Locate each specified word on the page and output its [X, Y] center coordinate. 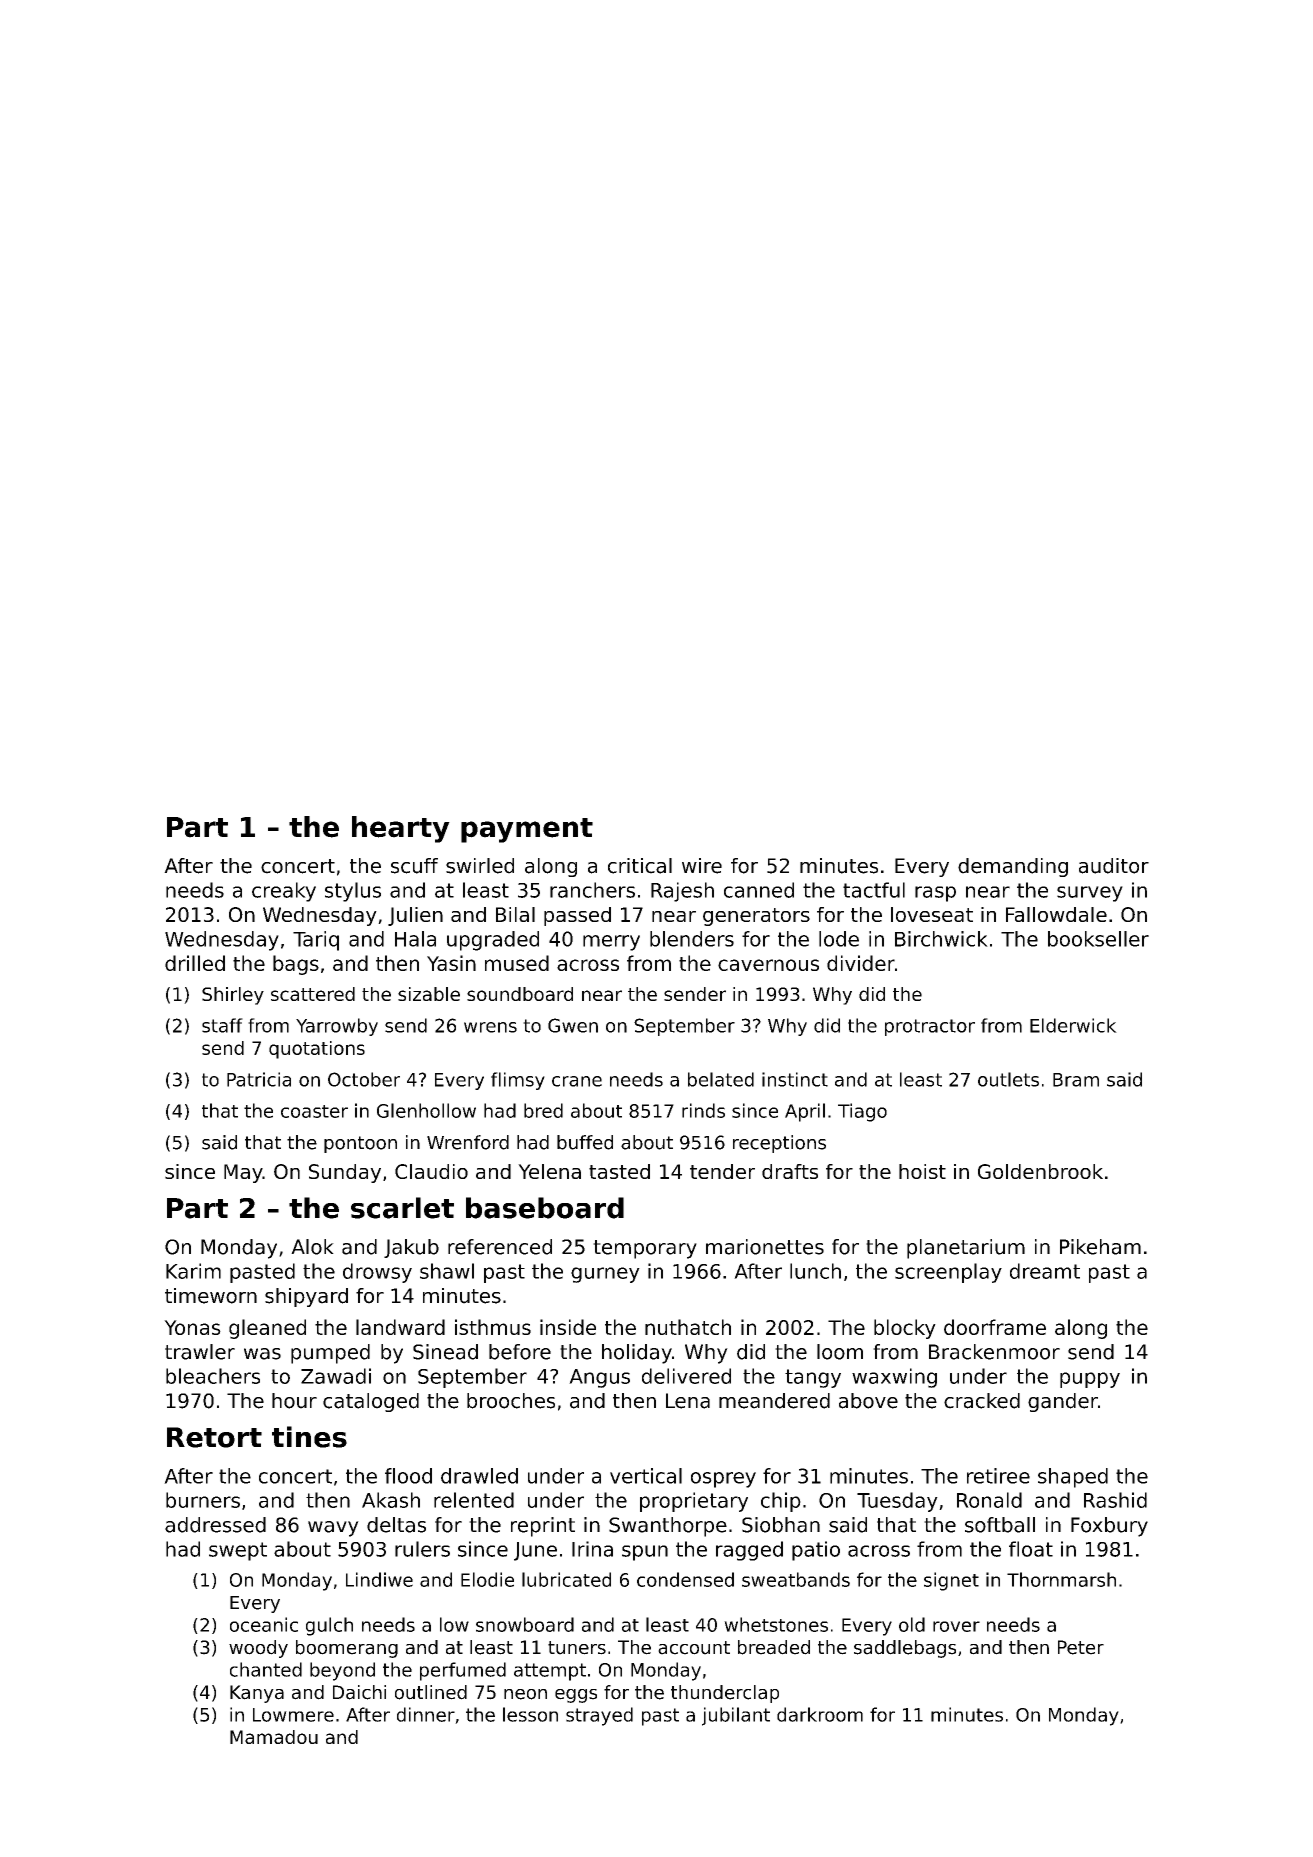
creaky [284, 892]
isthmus [493, 1327]
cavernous [768, 965]
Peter [1081, 1647]
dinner [426, 1714]
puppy [1090, 1380]
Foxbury [1109, 1527]
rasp [935, 894]
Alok [312, 1247]
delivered [686, 1376]
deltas [396, 1525]
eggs [576, 1696]
